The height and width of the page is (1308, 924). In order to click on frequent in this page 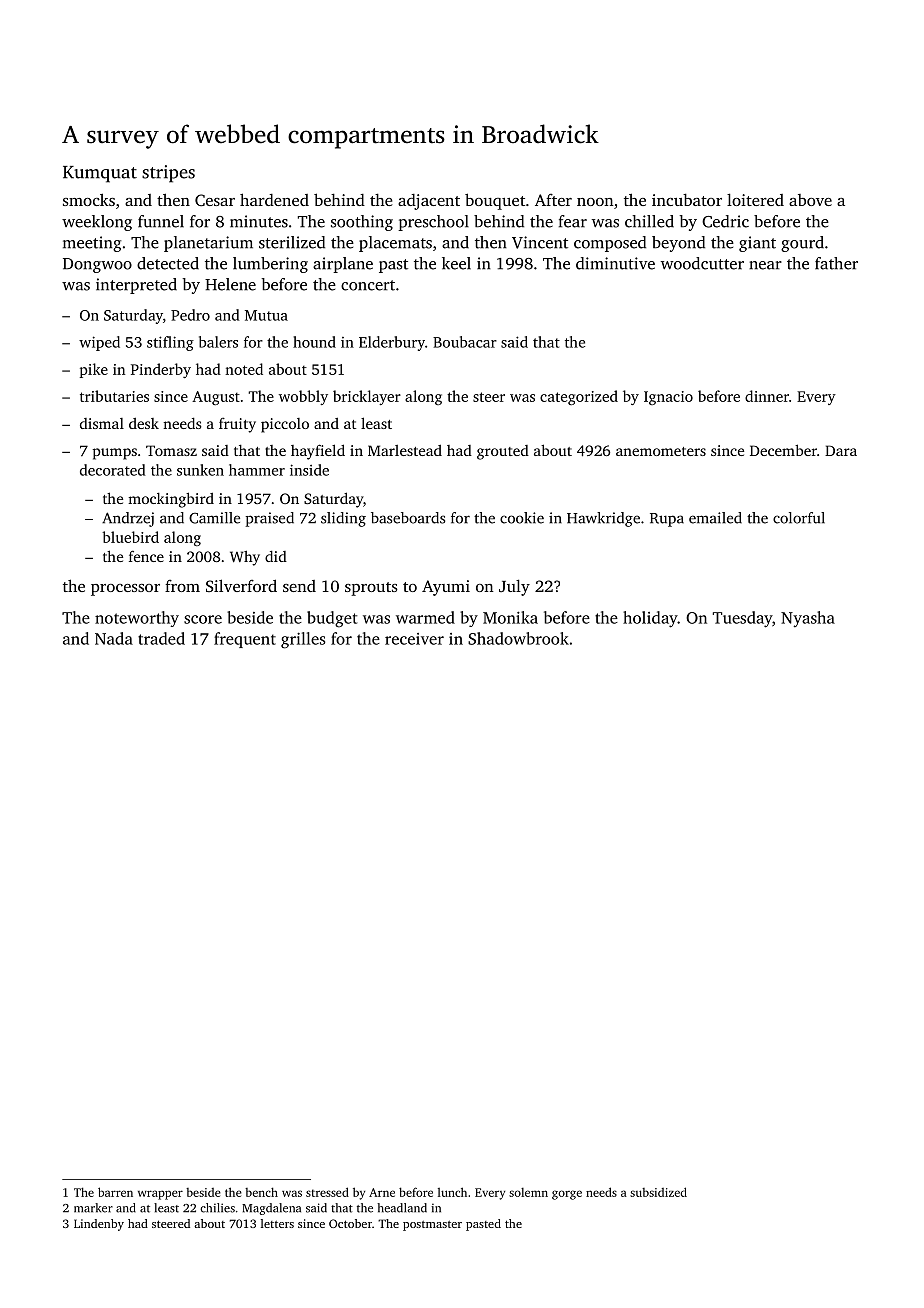, I will do `click(245, 640)`.
